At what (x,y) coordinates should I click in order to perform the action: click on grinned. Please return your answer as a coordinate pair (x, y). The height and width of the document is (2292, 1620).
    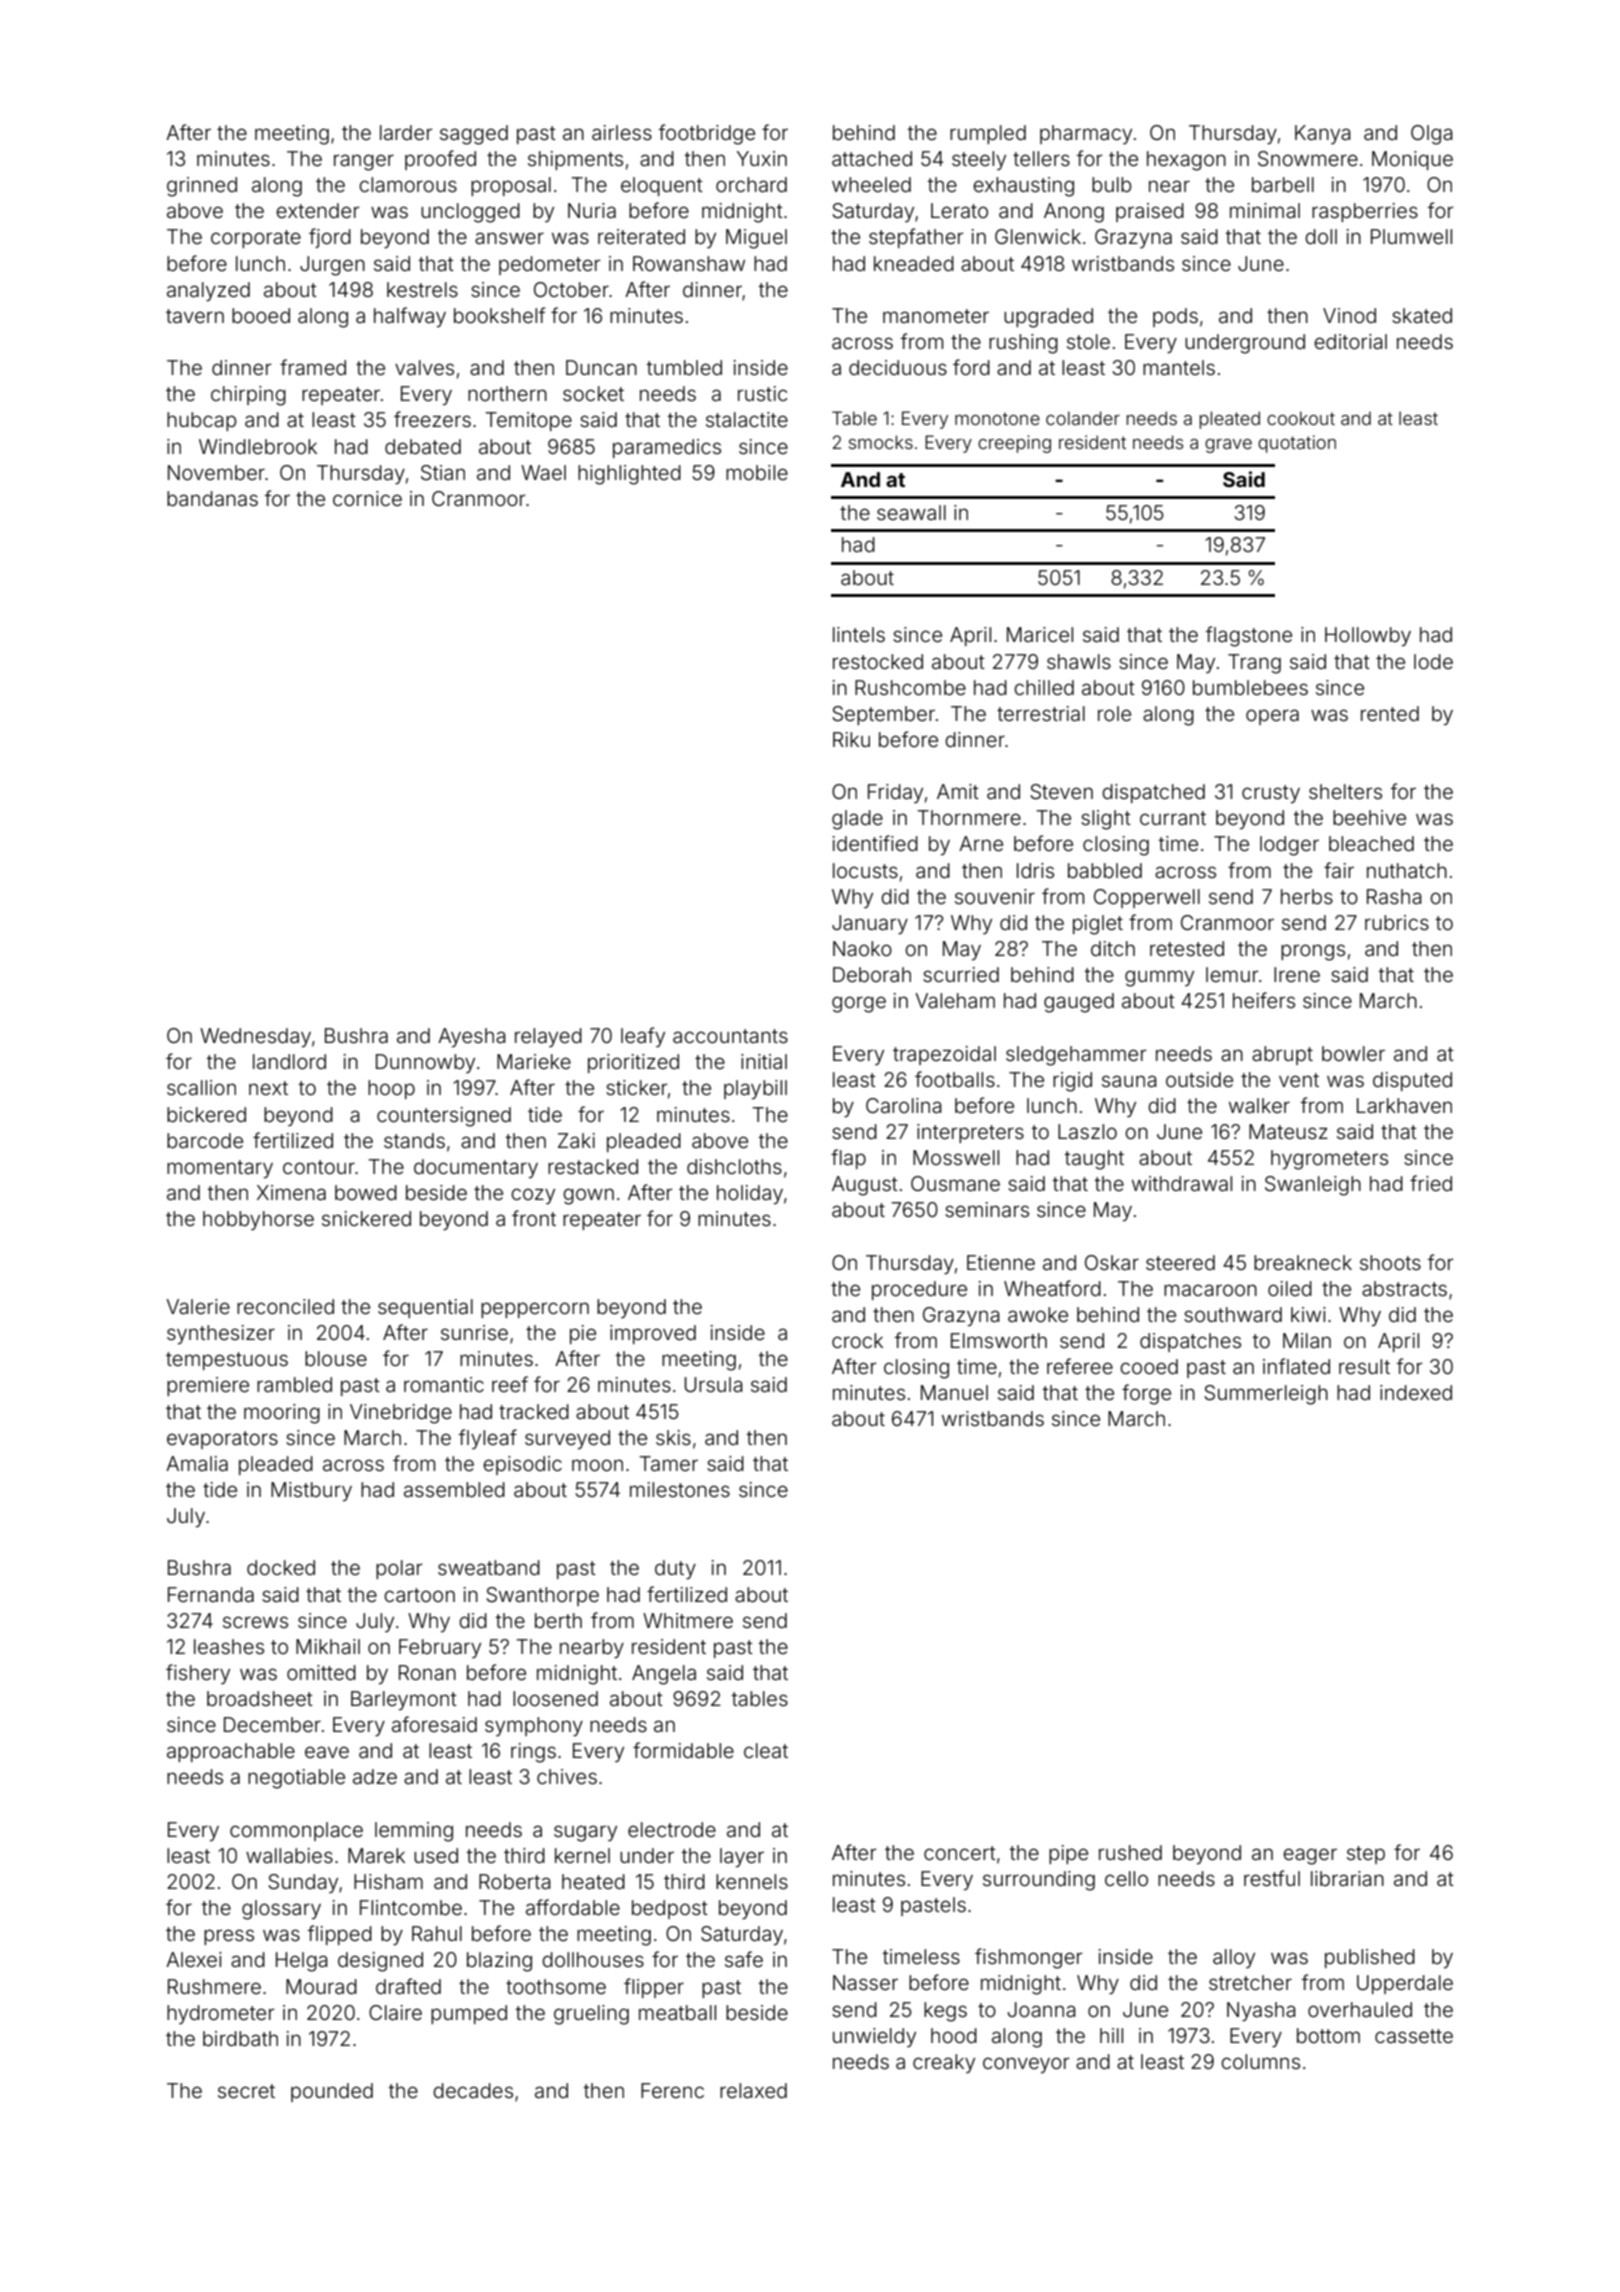
    Looking at the image, I should click on (202, 187).
